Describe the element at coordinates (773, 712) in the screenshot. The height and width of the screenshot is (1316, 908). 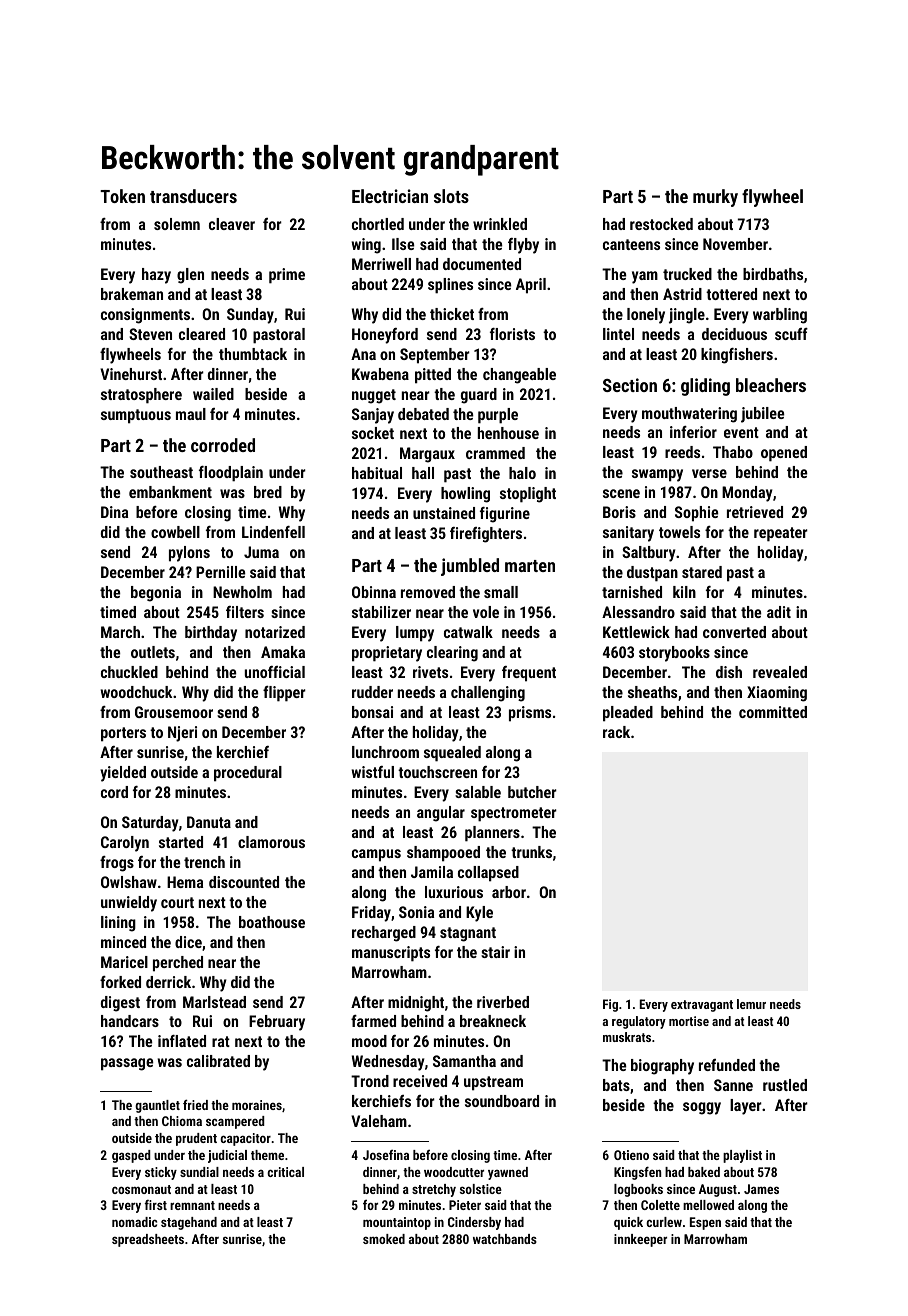
I see `committed` at that location.
